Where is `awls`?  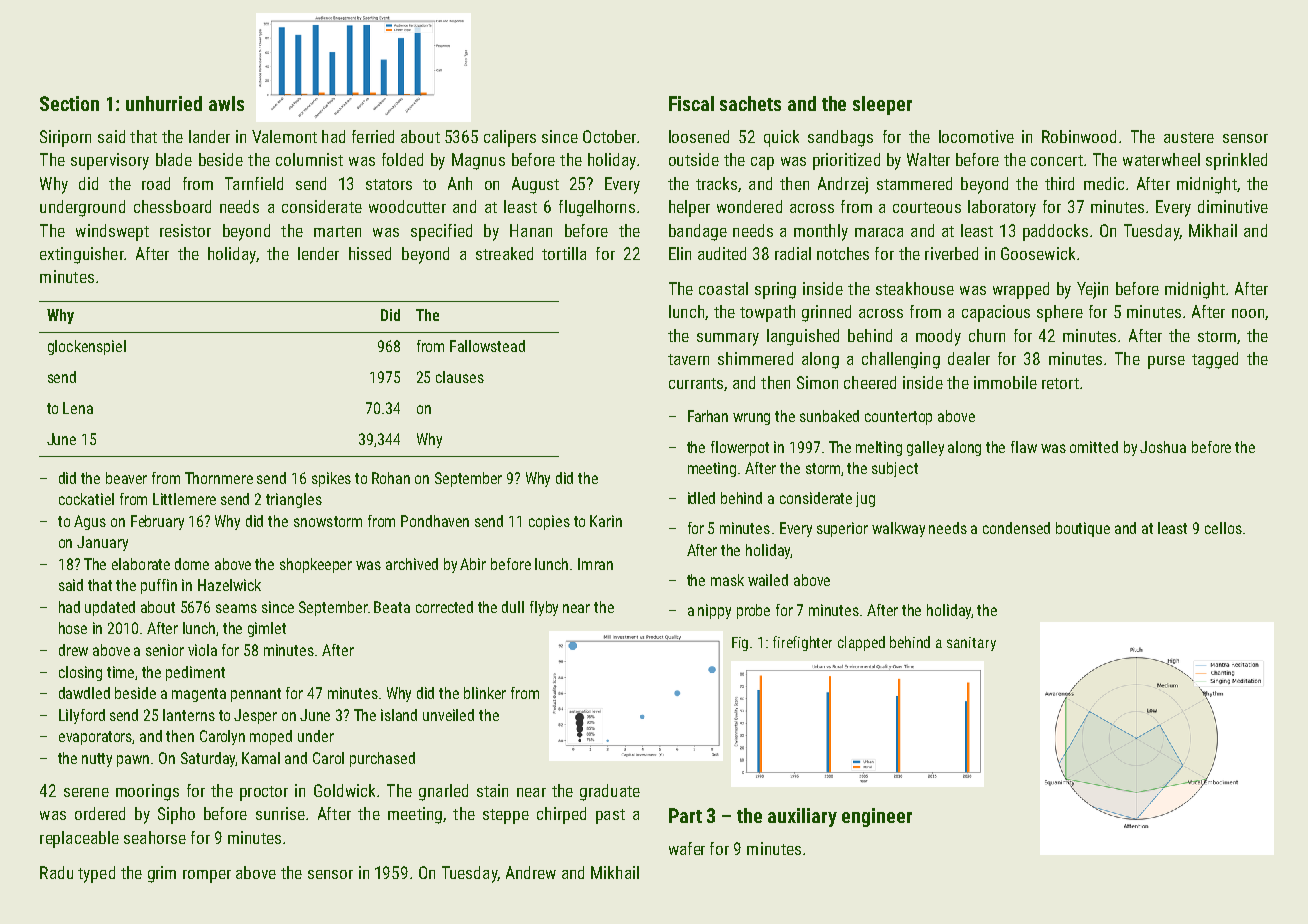 awls is located at coordinates (226, 103).
